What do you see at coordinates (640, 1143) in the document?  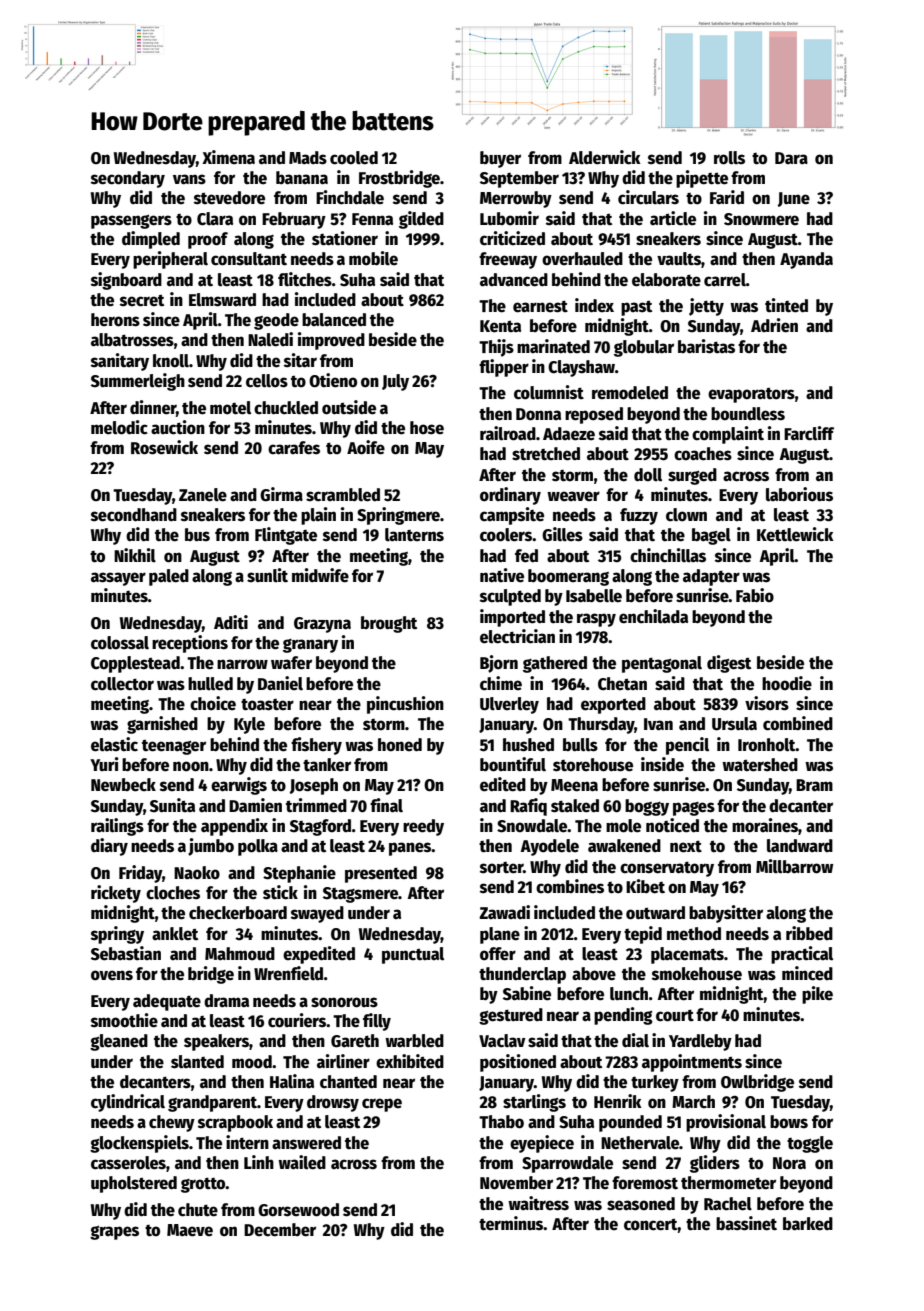 I see `Nethervale` at bounding box center [640, 1143].
